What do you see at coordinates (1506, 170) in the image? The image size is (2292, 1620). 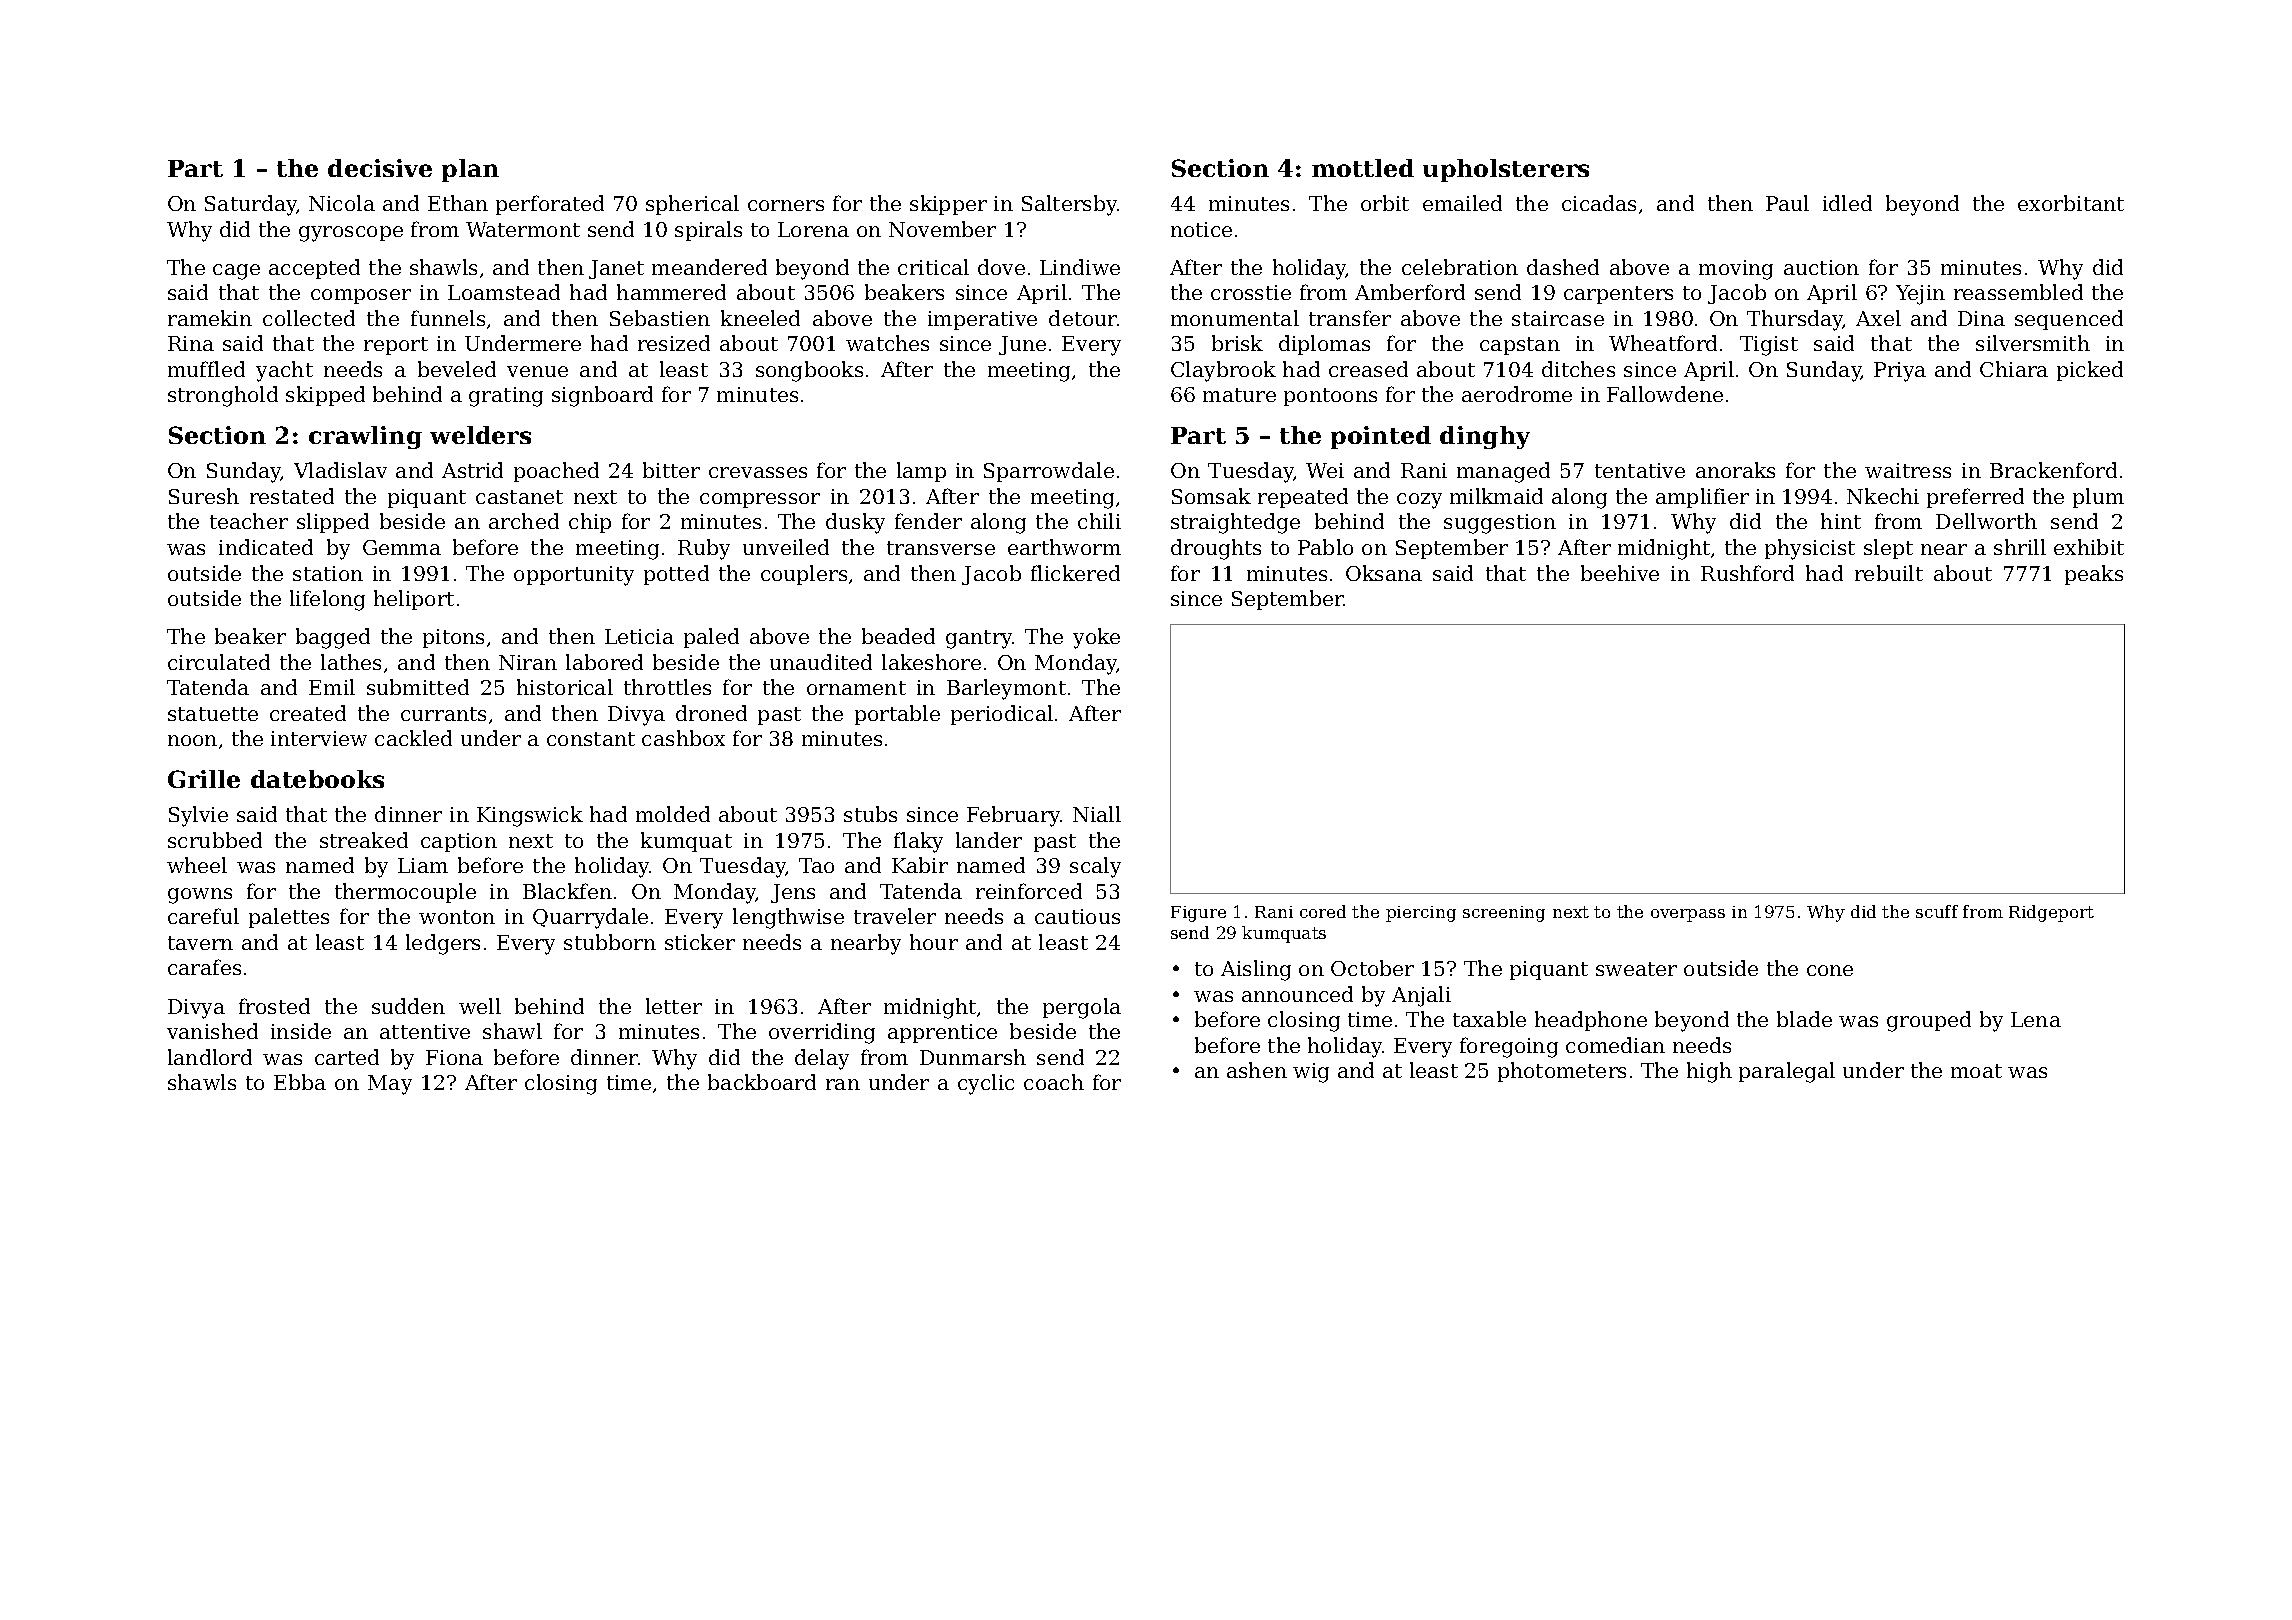 I see `upholsterers` at bounding box center [1506, 170].
